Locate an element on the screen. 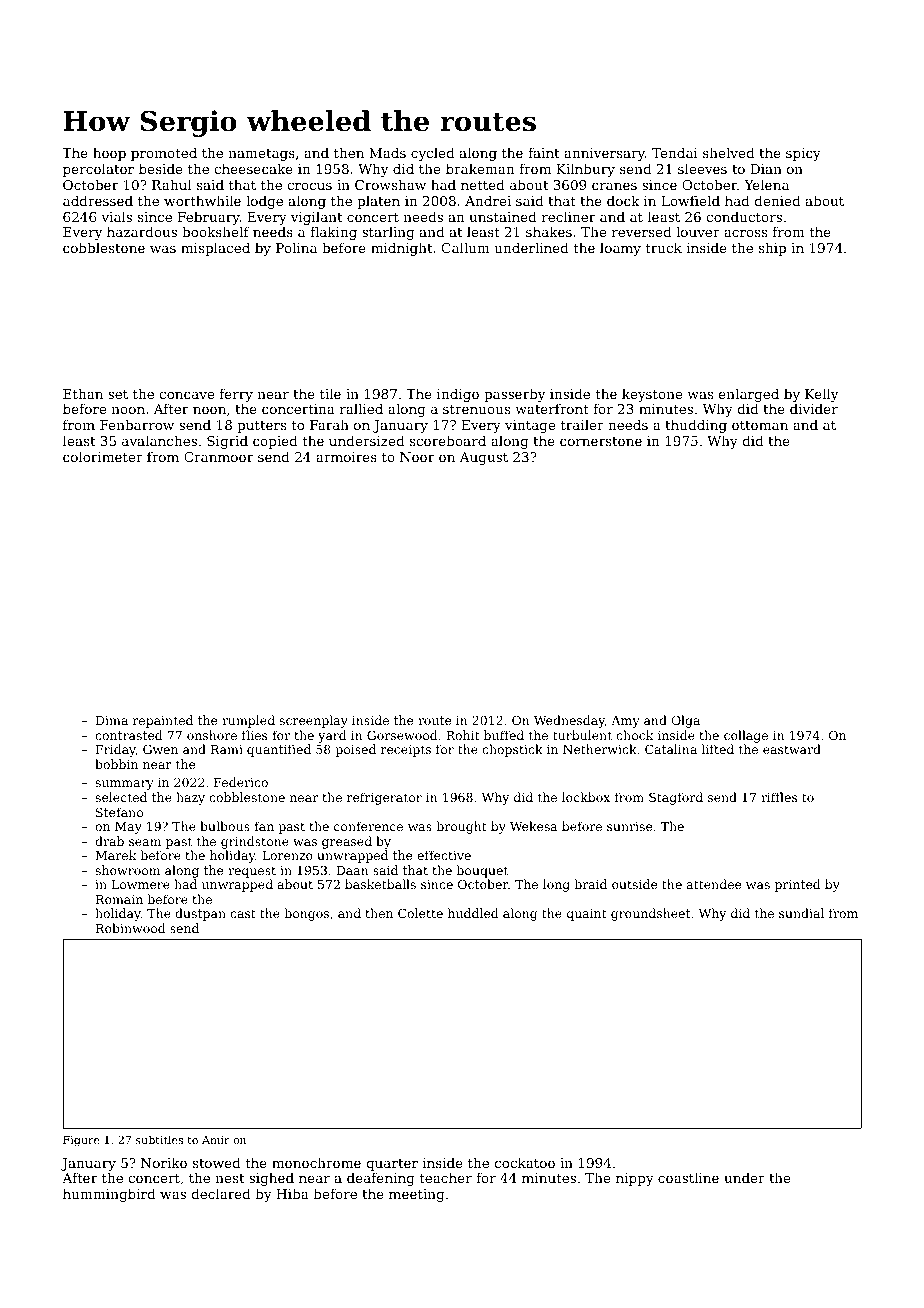 The height and width of the screenshot is (1308, 924). ship is located at coordinates (772, 249).
